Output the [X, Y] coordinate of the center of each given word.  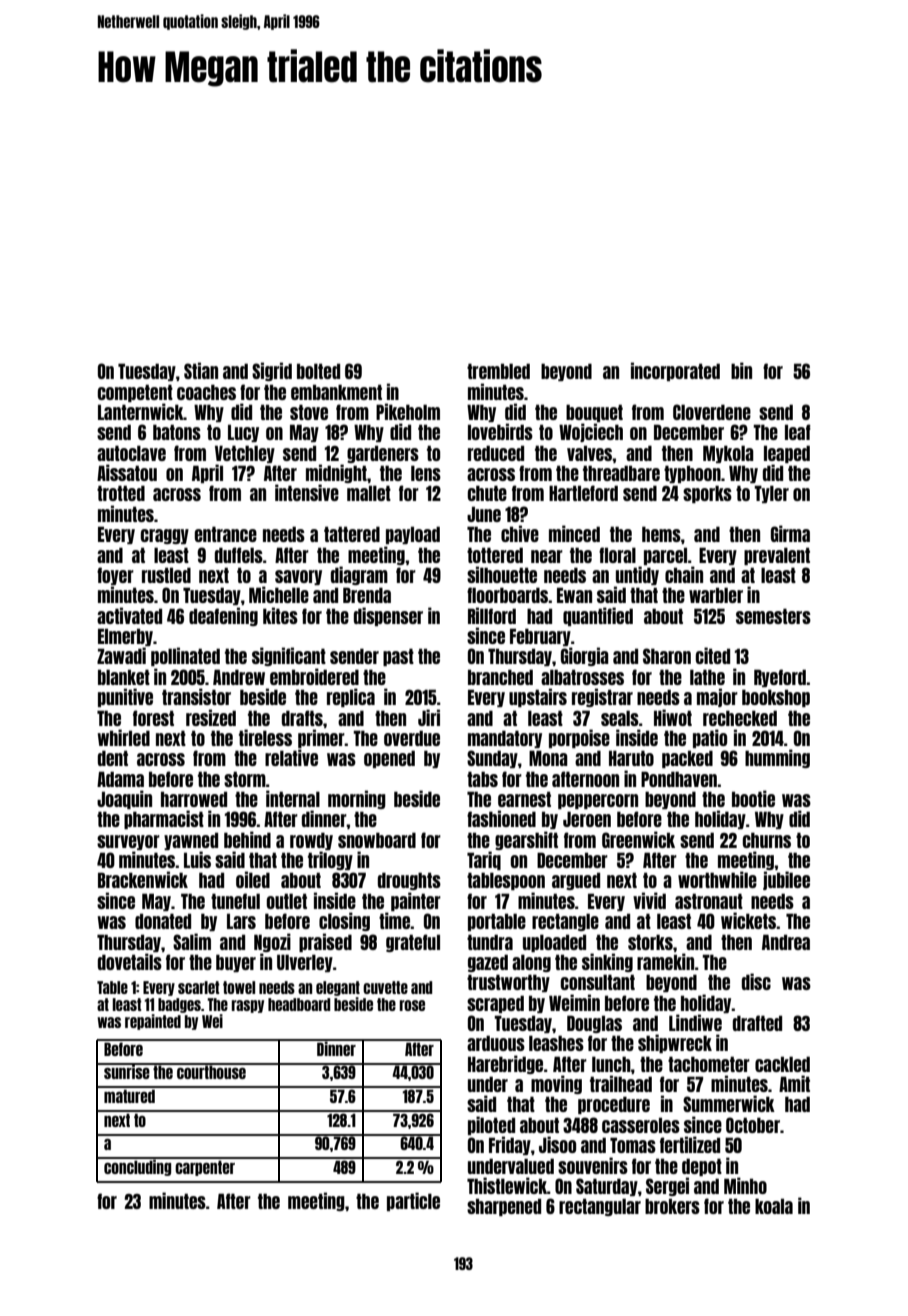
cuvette [385, 987]
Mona [548, 758]
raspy [247, 1006]
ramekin [666, 961]
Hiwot [673, 717]
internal [293, 798]
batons [177, 432]
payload [413, 535]
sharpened [504, 1207]
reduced [496, 453]
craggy [164, 536]
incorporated [675, 371]
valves [590, 453]
